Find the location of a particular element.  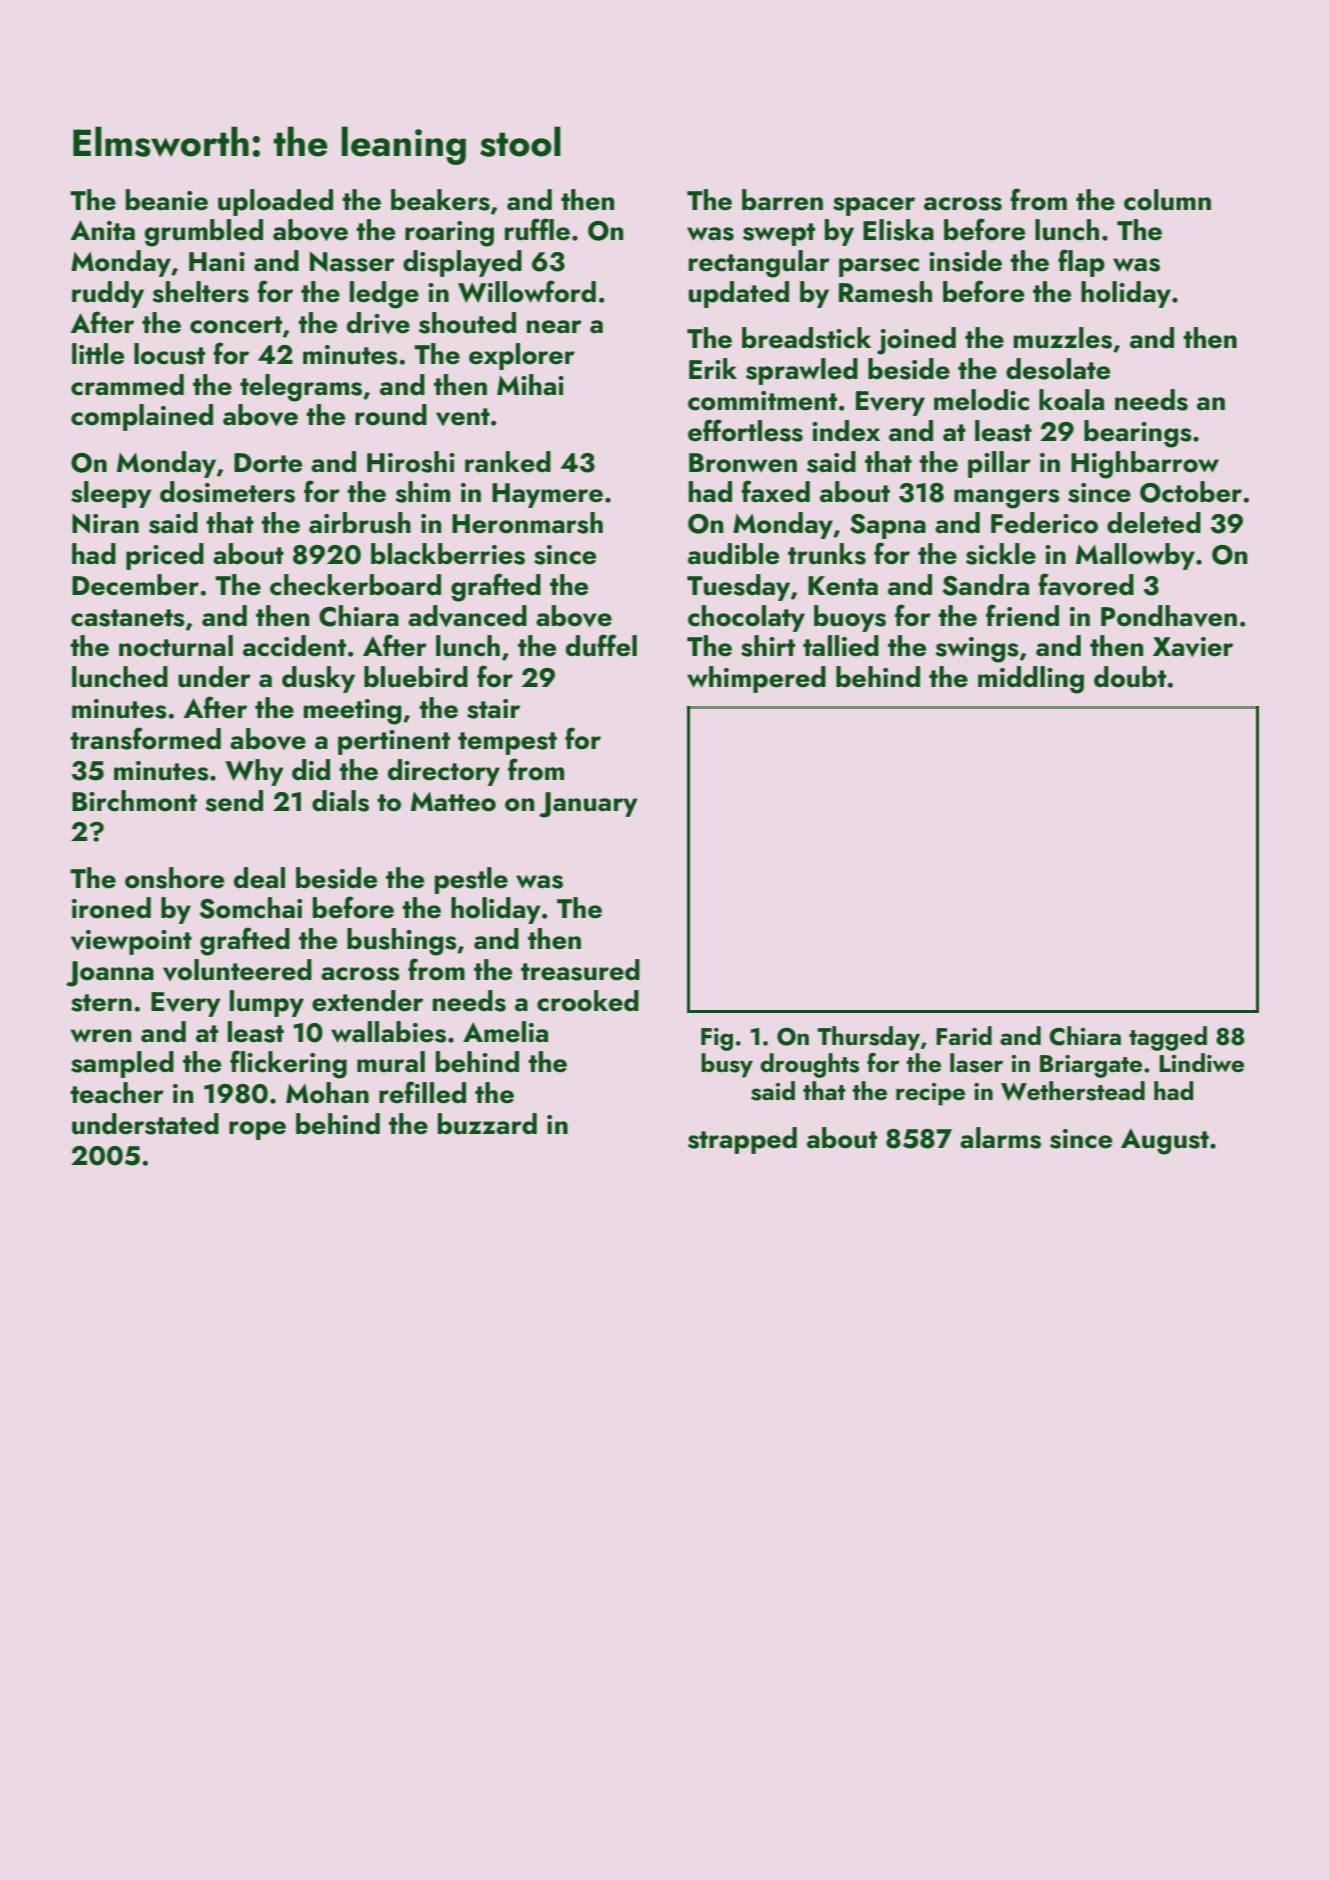

flickering is located at coordinates (288, 1064).
